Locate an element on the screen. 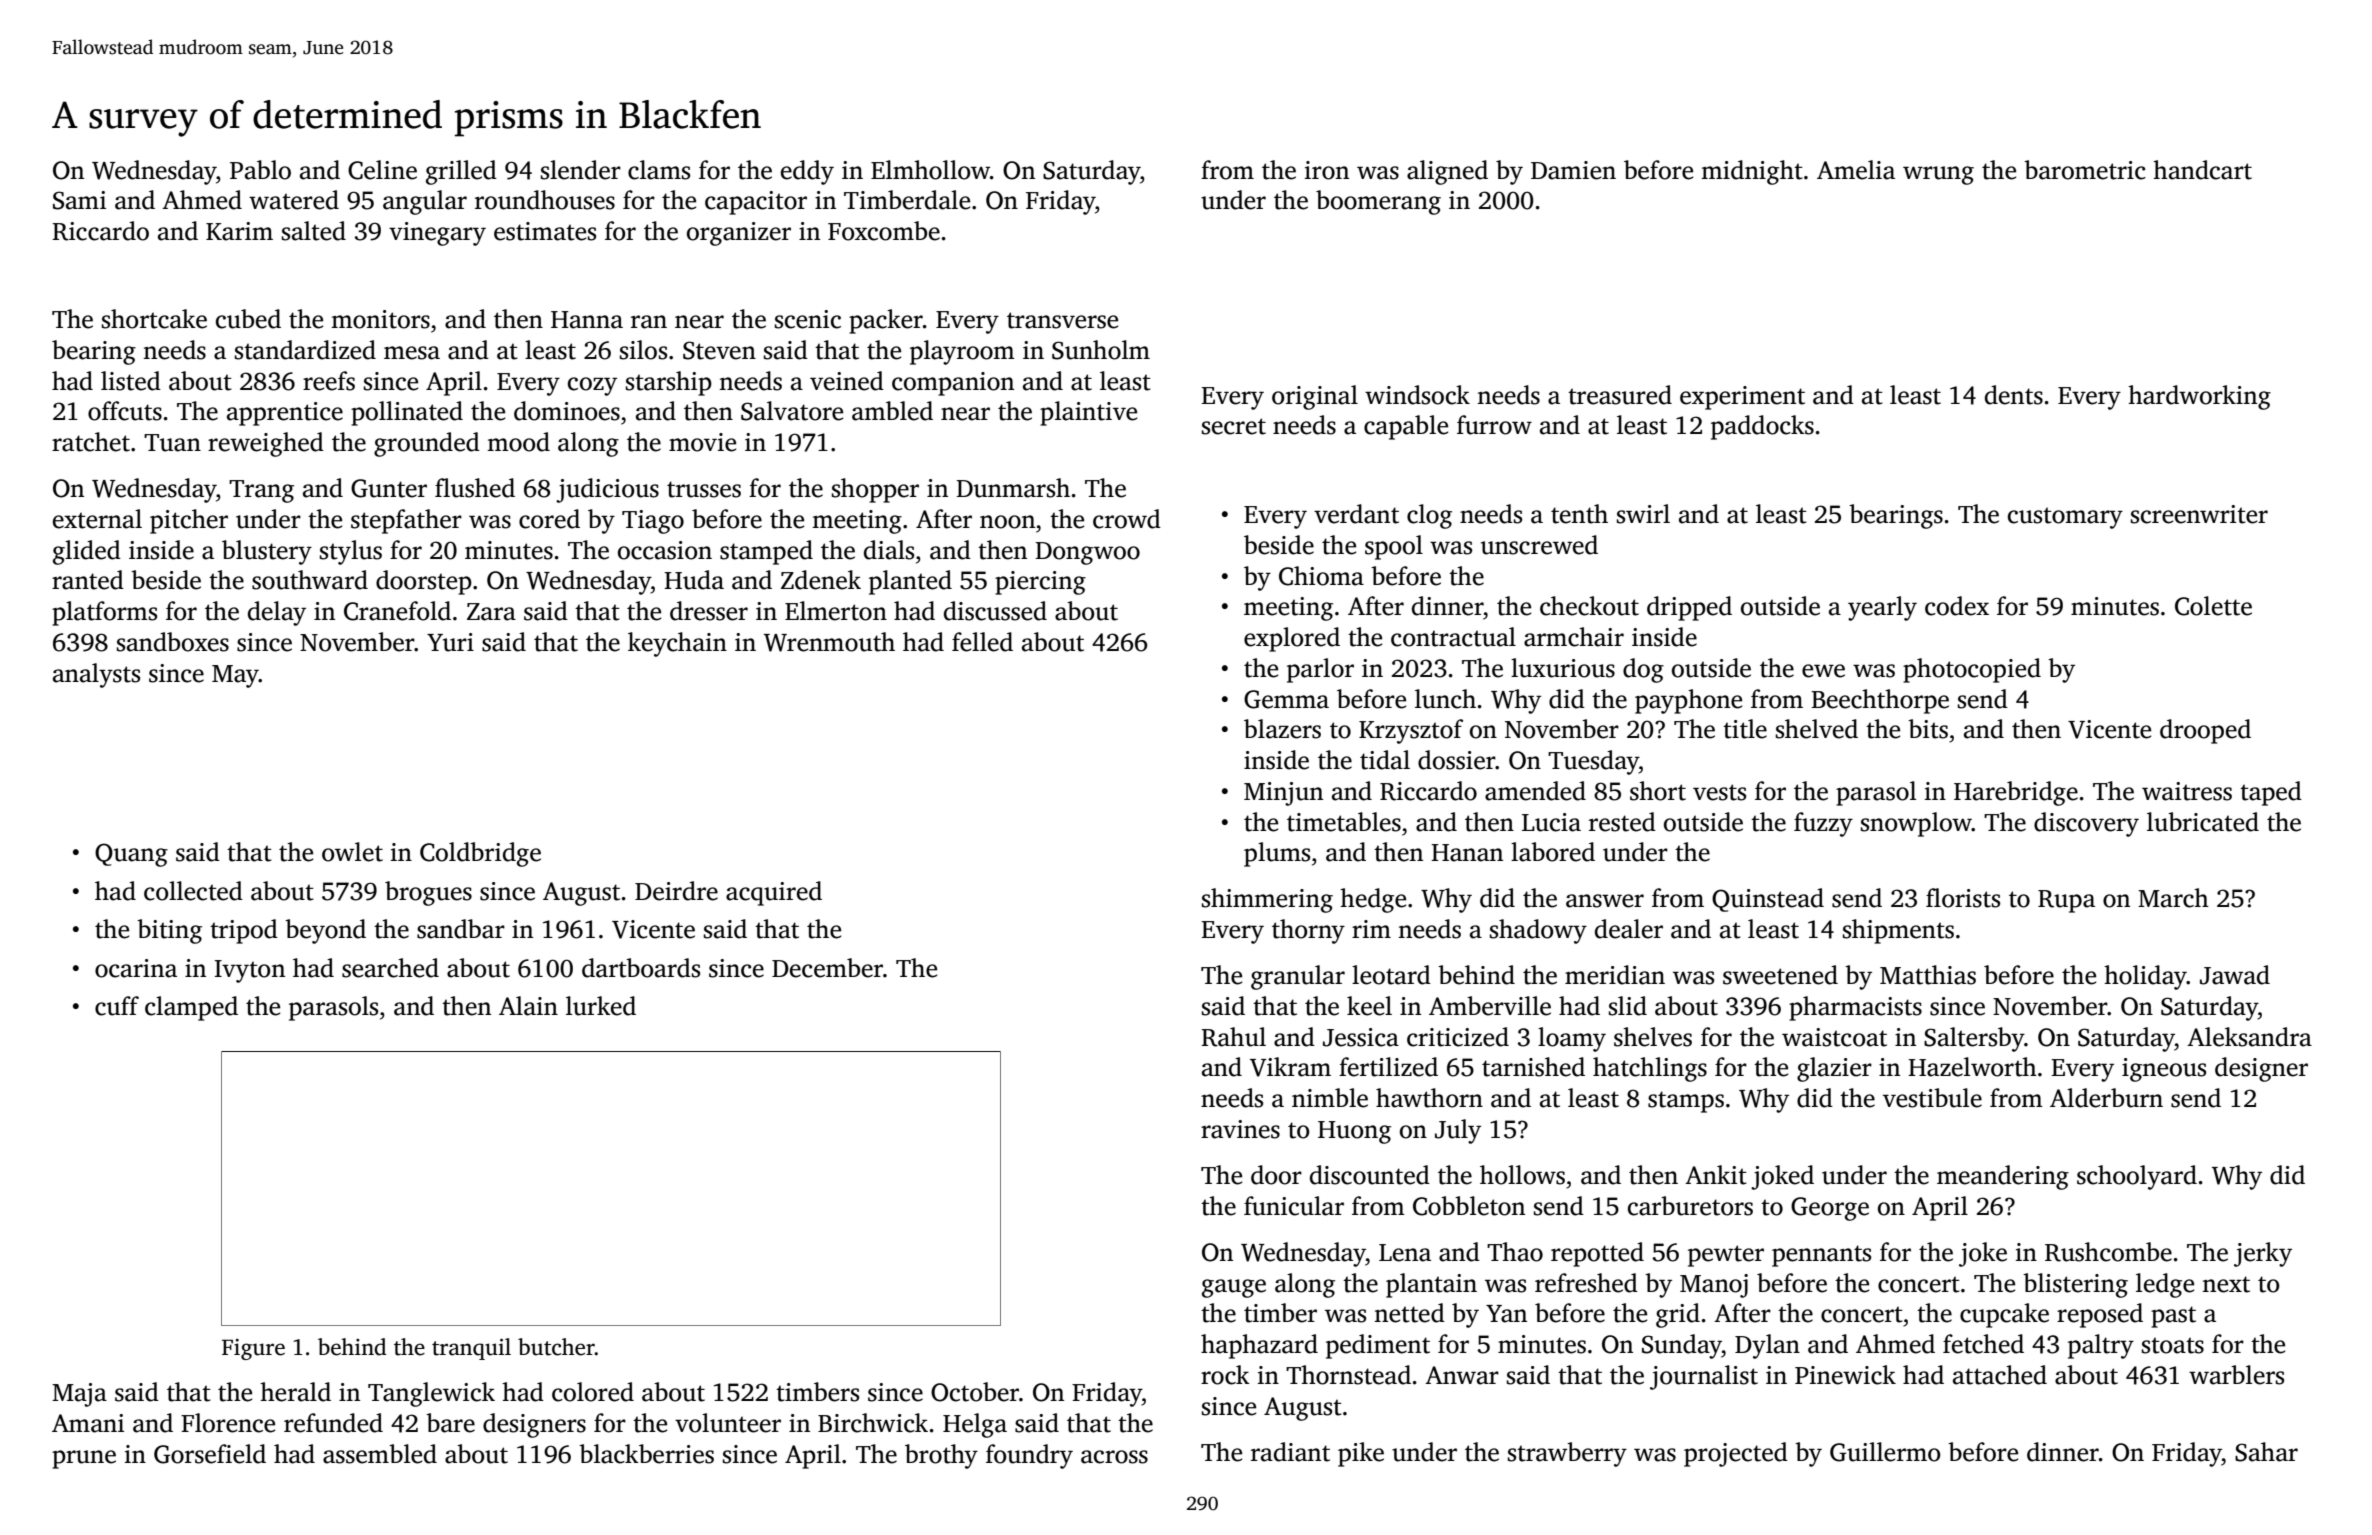 This screenshot has width=2372, height=1535. blackberries is located at coordinates (646, 1454).
